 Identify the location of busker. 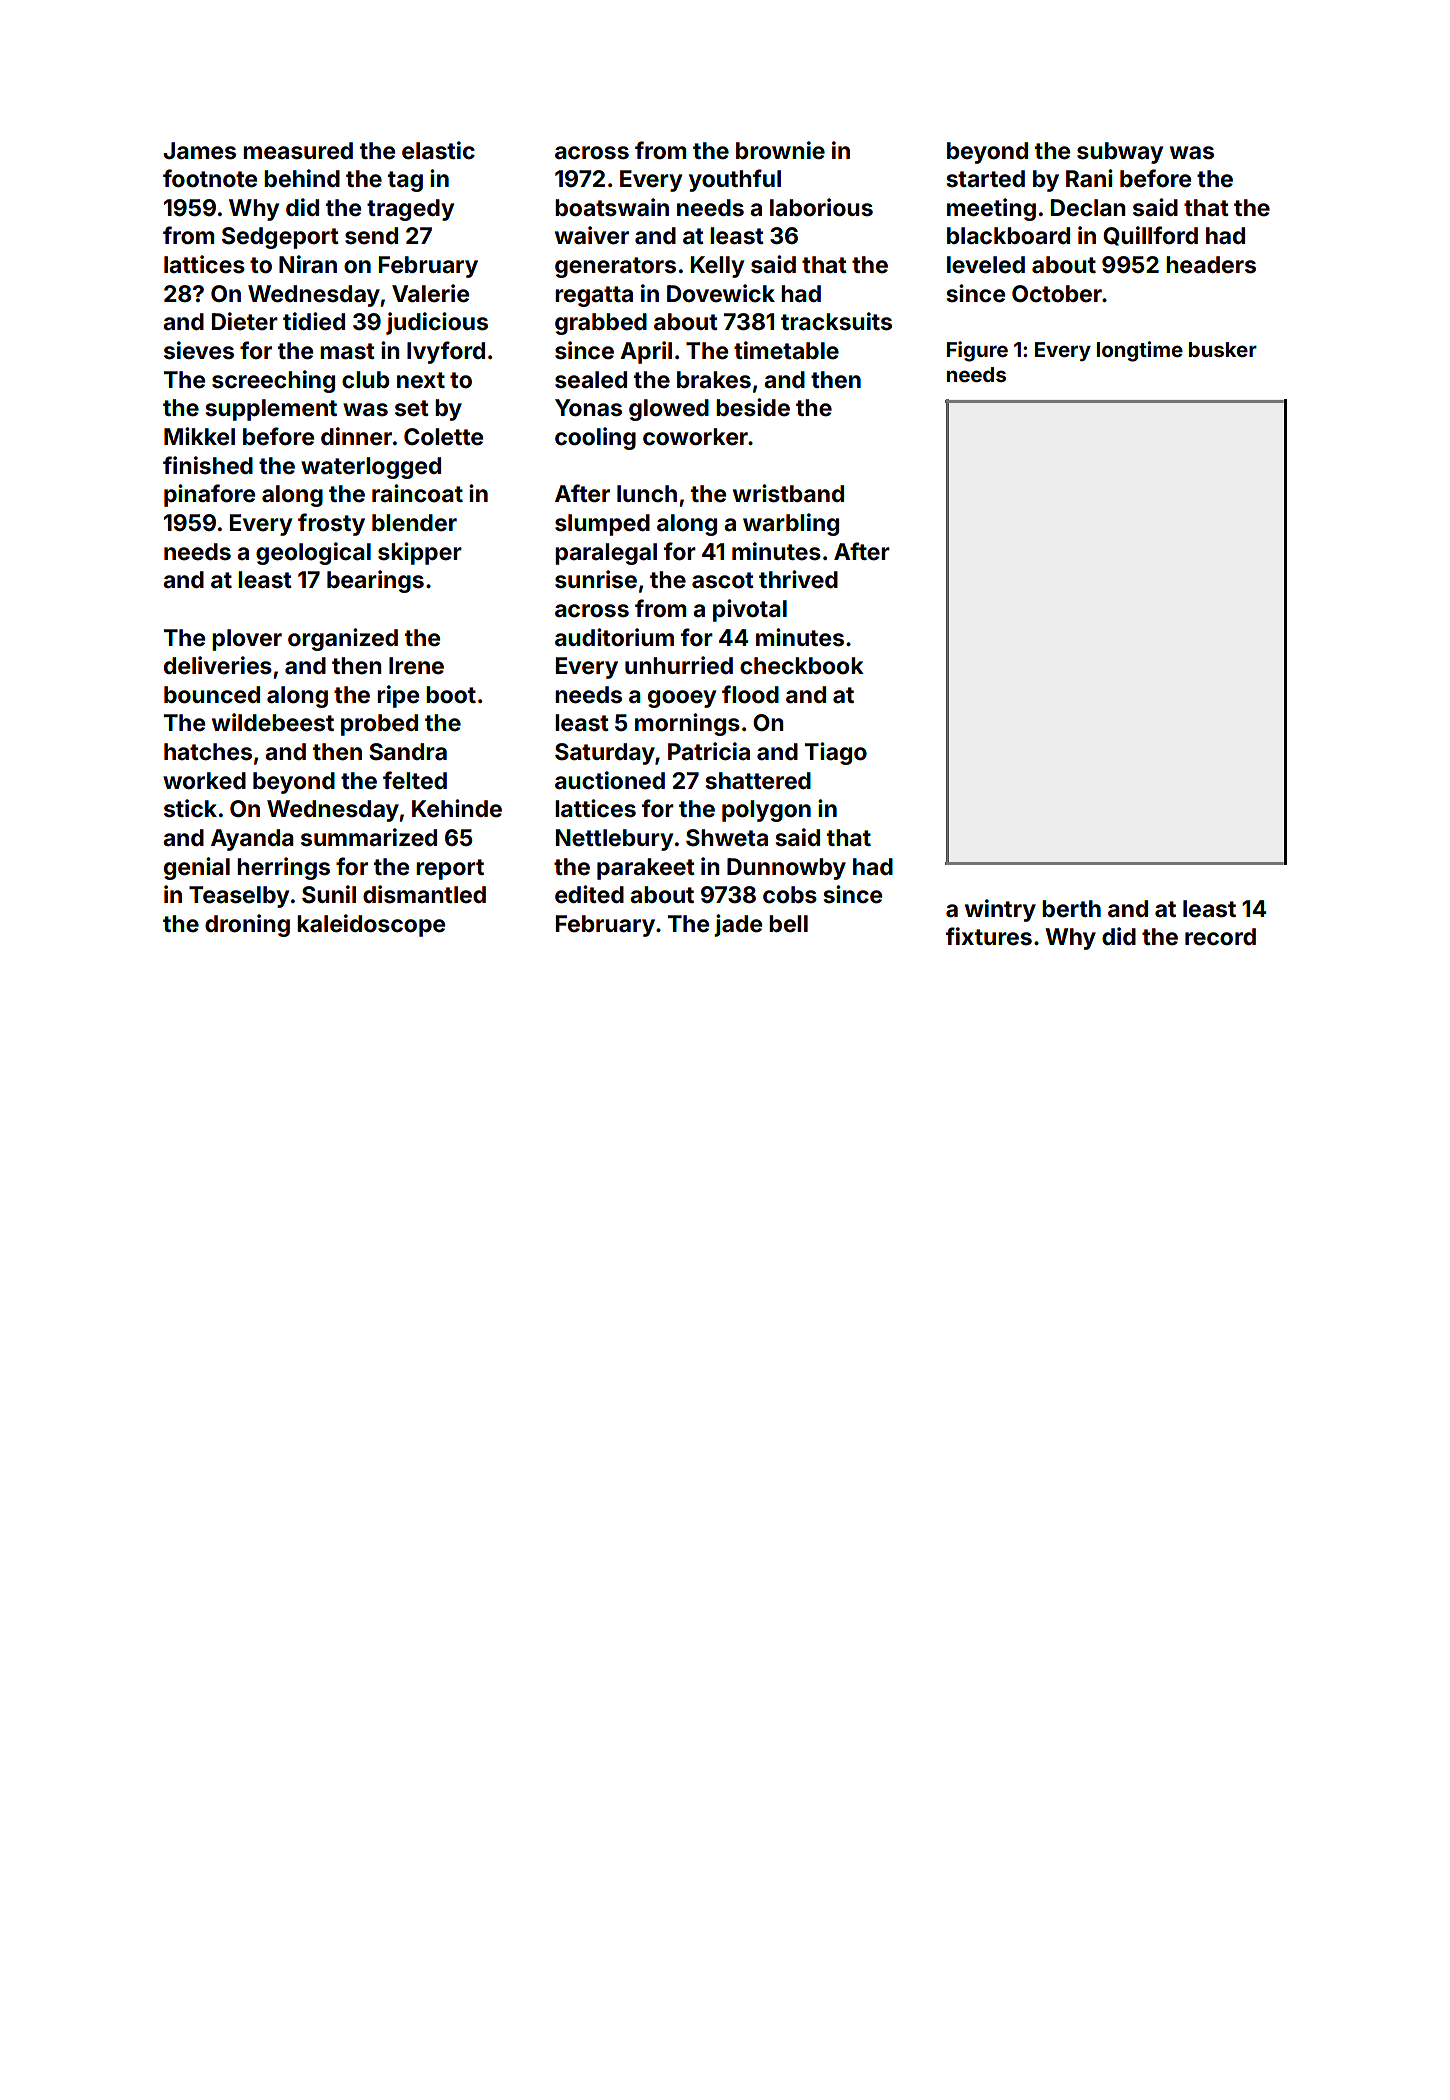
(1223, 349).
